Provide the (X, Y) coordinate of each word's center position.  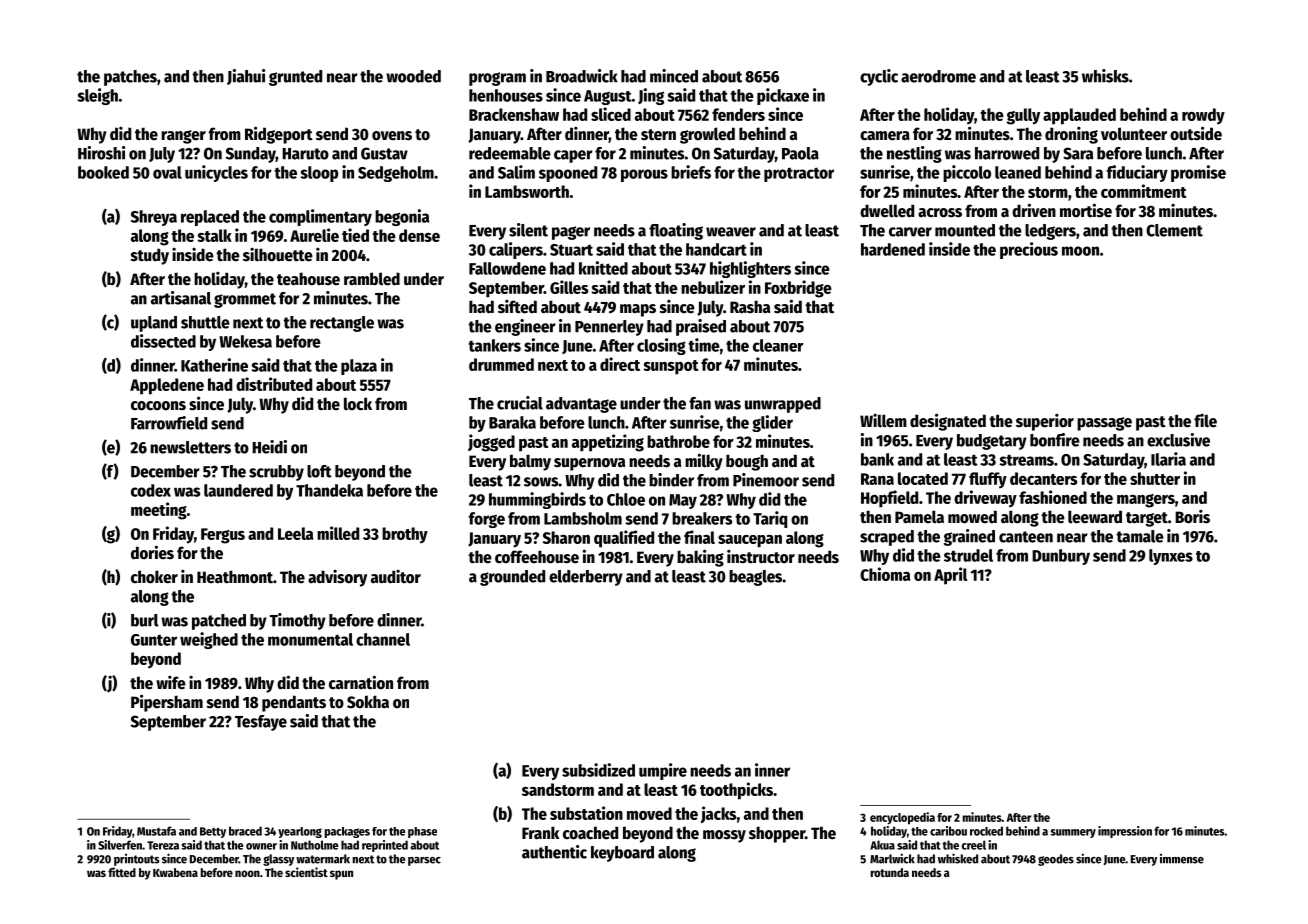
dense (419, 235)
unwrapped (783, 405)
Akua (882, 845)
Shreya (154, 218)
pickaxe (783, 96)
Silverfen (120, 845)
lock (358, 404)
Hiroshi (101, 153)
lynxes (1171, 557)
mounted (965, 230)
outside (1196, 133)
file (1205, 421)
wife (171, 683)
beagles (755, 578)
